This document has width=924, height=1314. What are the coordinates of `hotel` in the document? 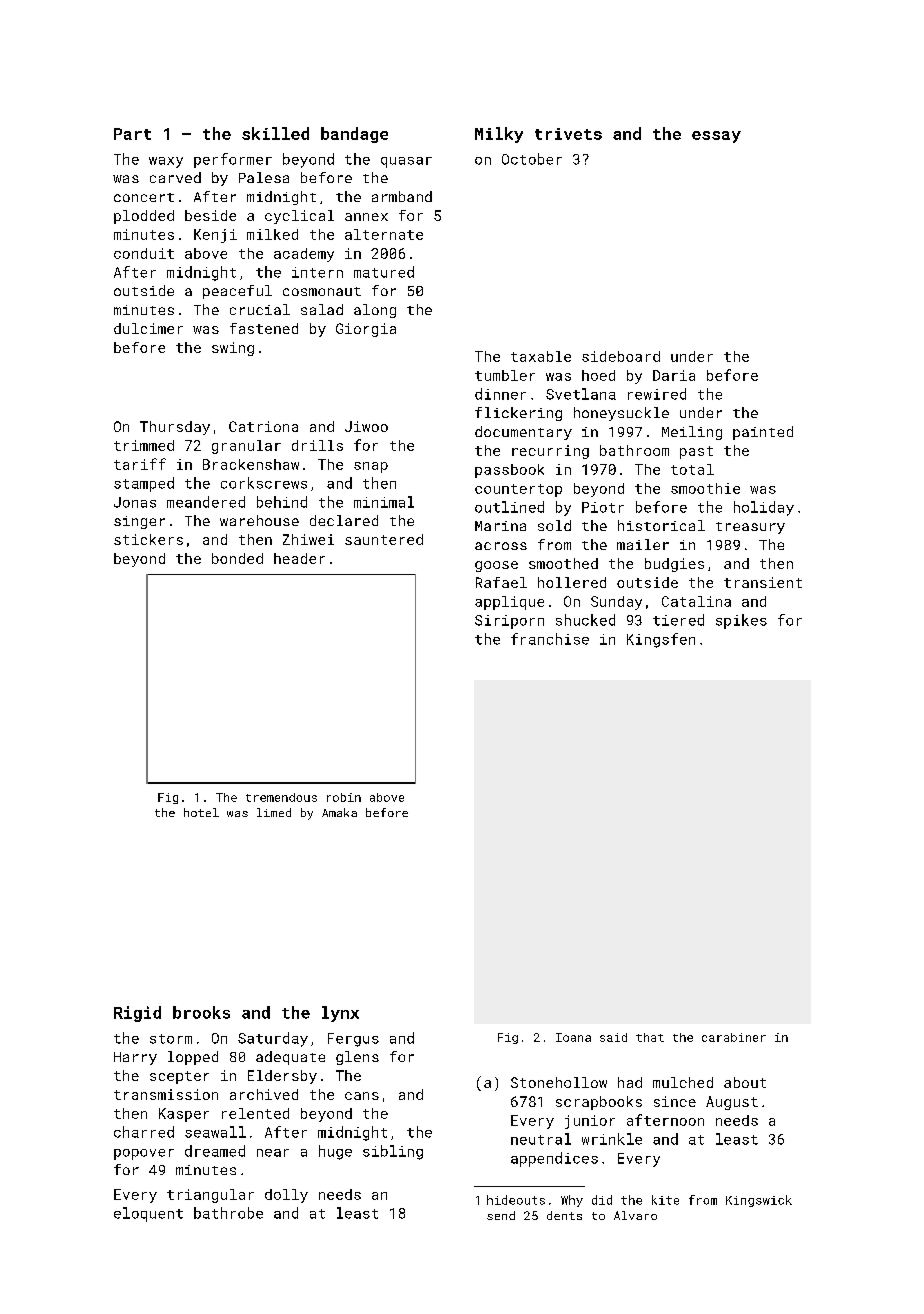 It's located at (201, 812).
